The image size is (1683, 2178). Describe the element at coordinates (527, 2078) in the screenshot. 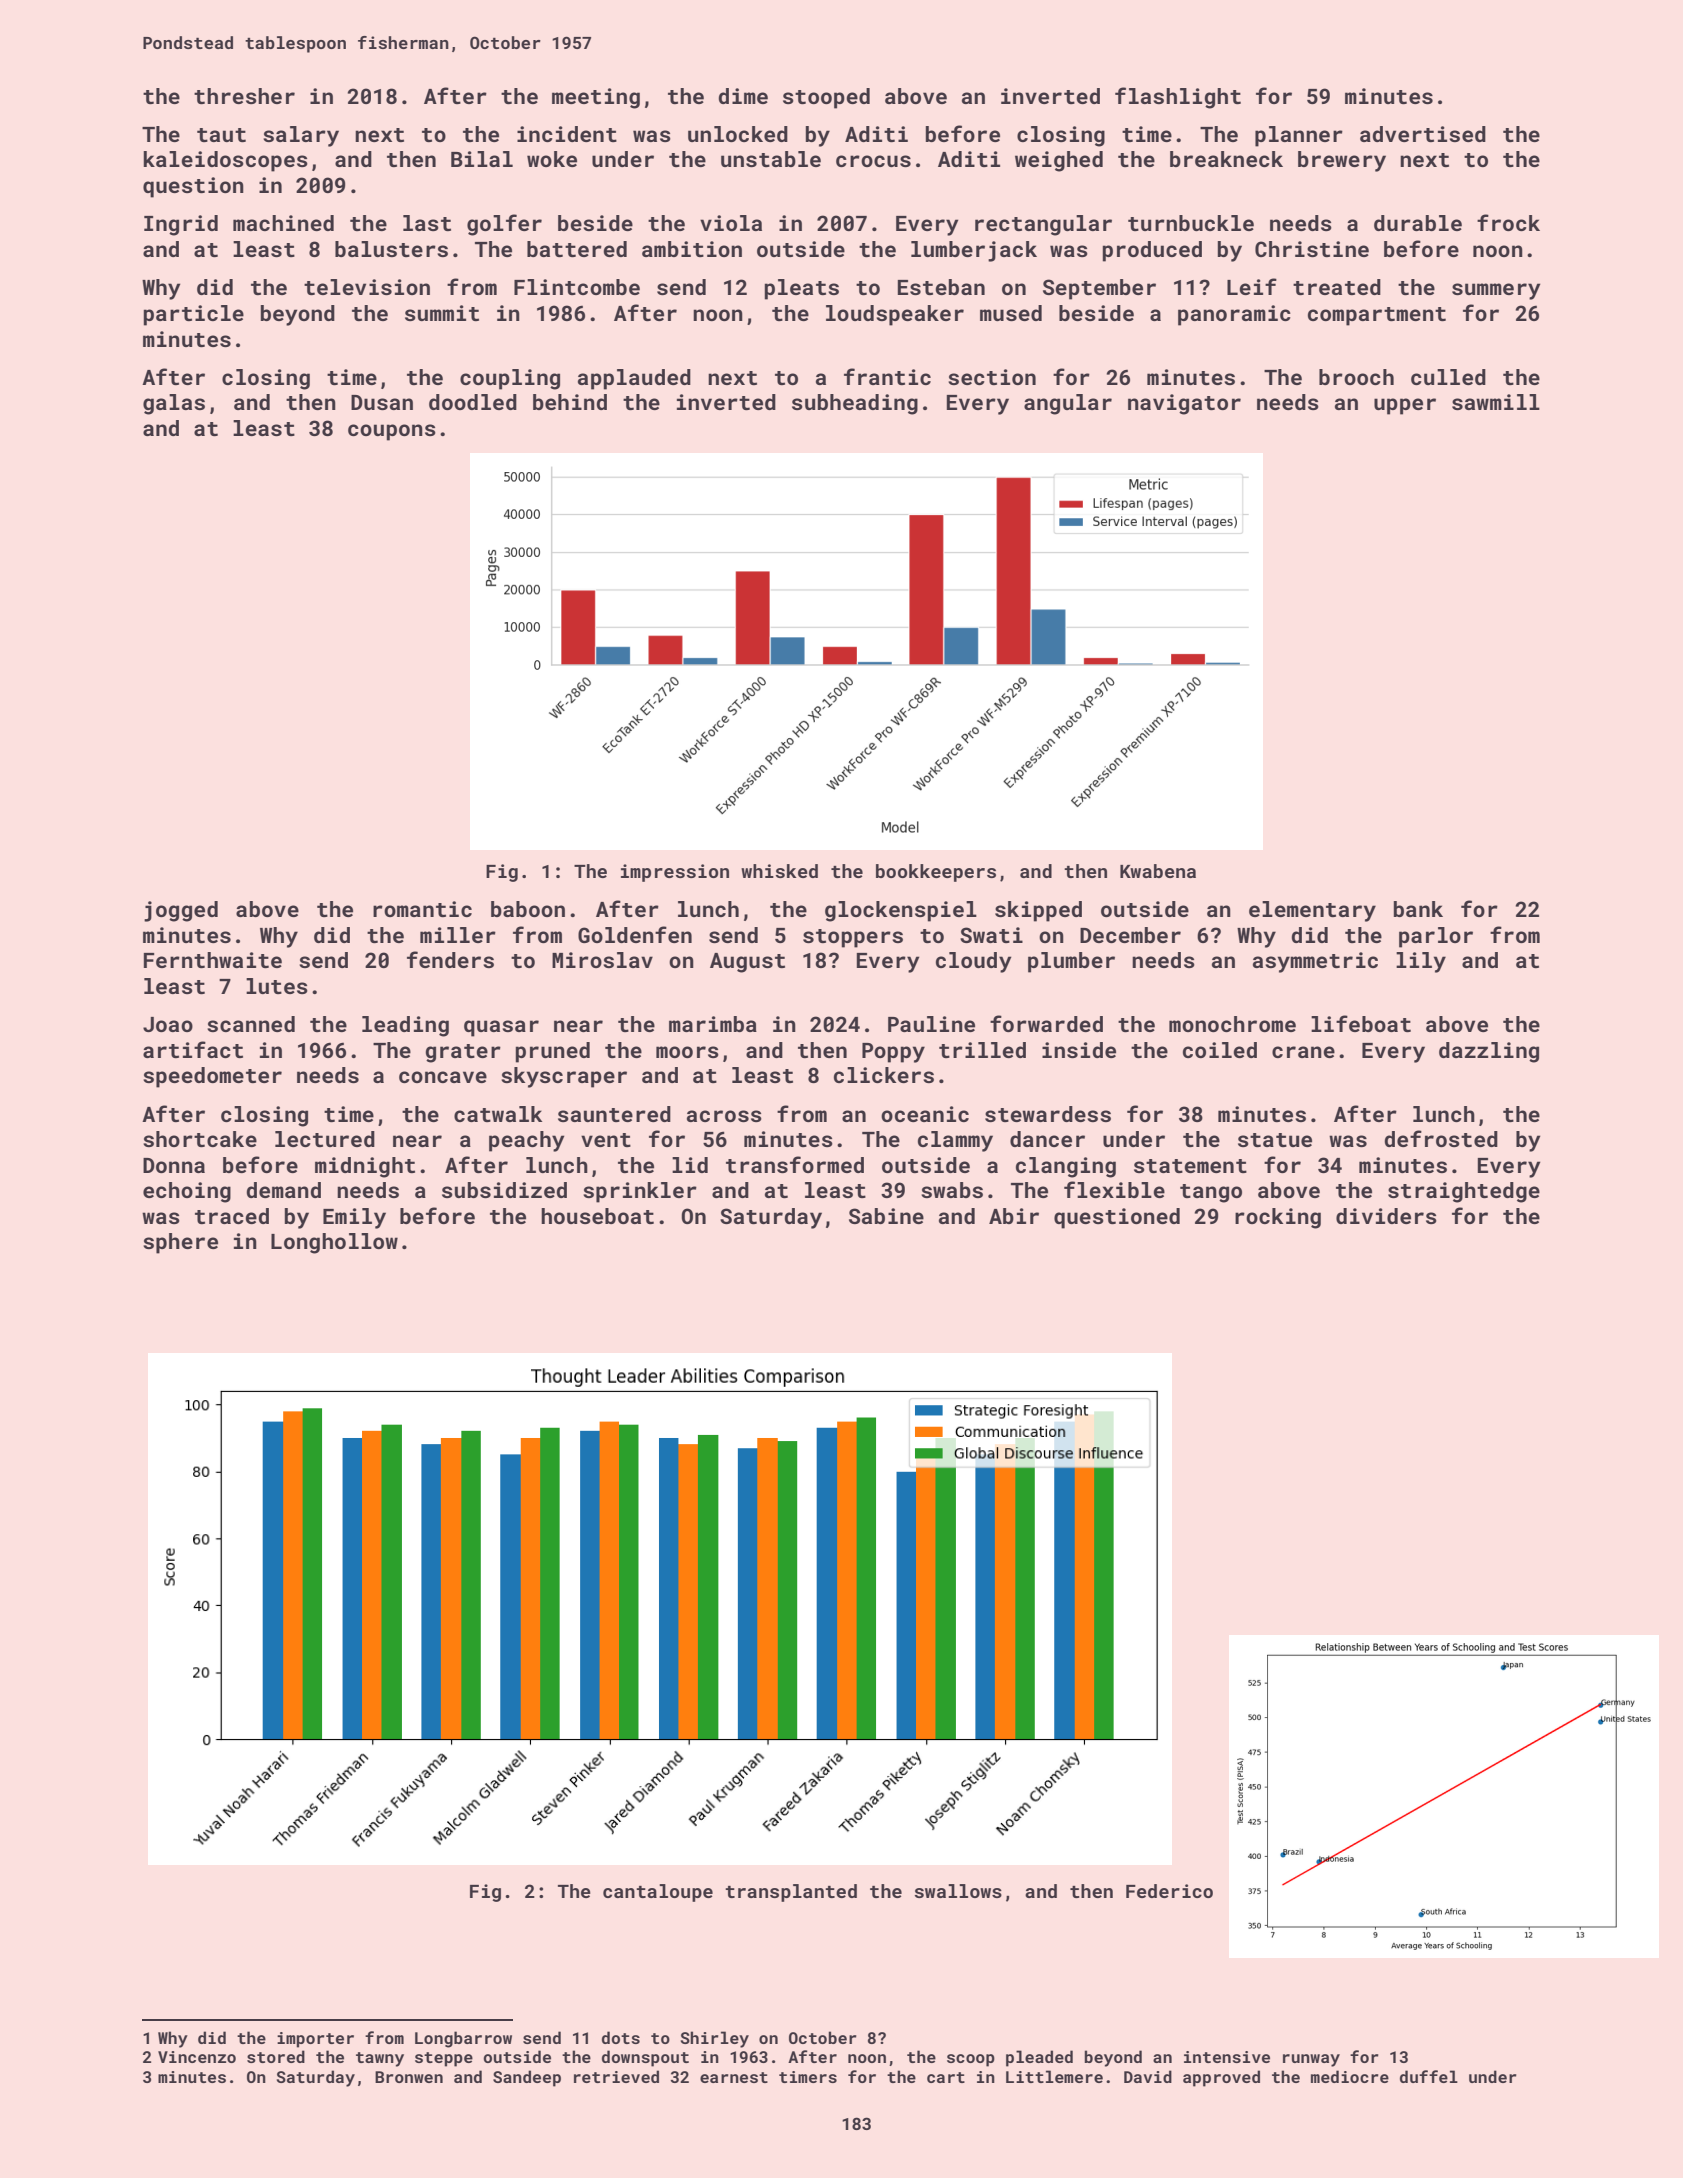

I see `Sandeep` at that location.
